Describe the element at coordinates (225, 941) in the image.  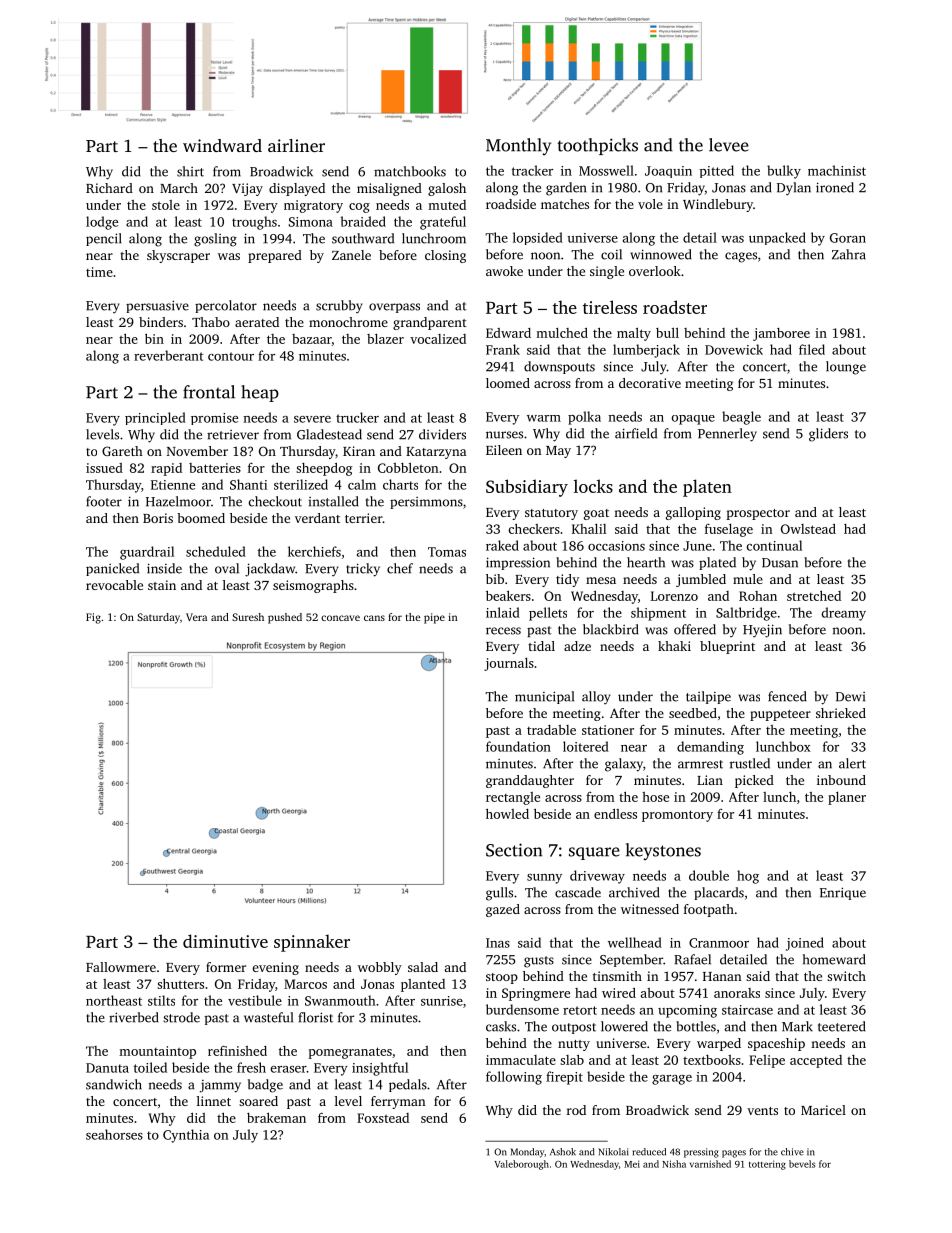
I see `diminutive` at that location.
